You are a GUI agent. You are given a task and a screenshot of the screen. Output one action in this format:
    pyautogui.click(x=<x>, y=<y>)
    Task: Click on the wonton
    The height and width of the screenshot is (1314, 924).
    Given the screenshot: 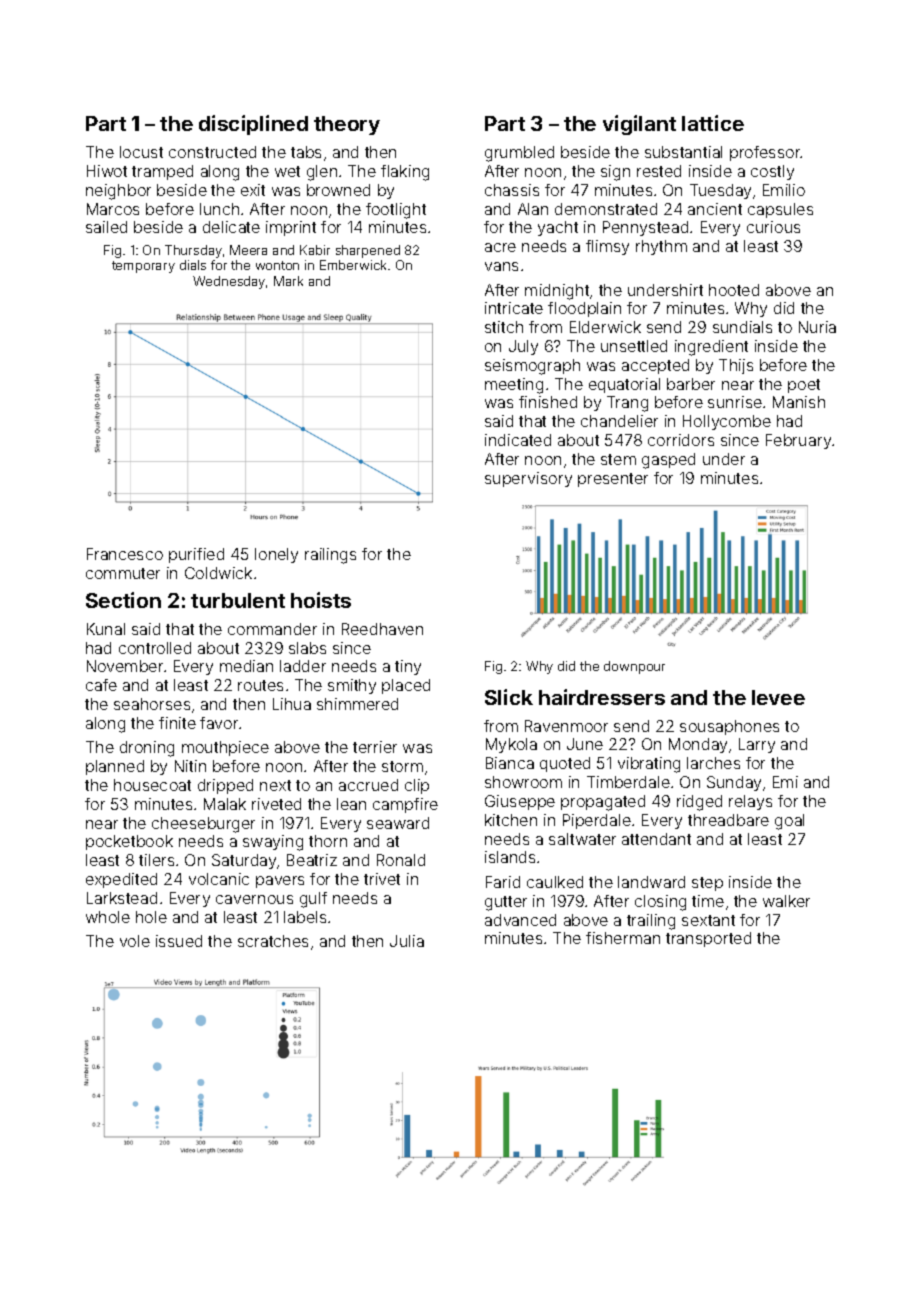 What is the action you would take?
    pyautogui.click(x=277, y=265)
